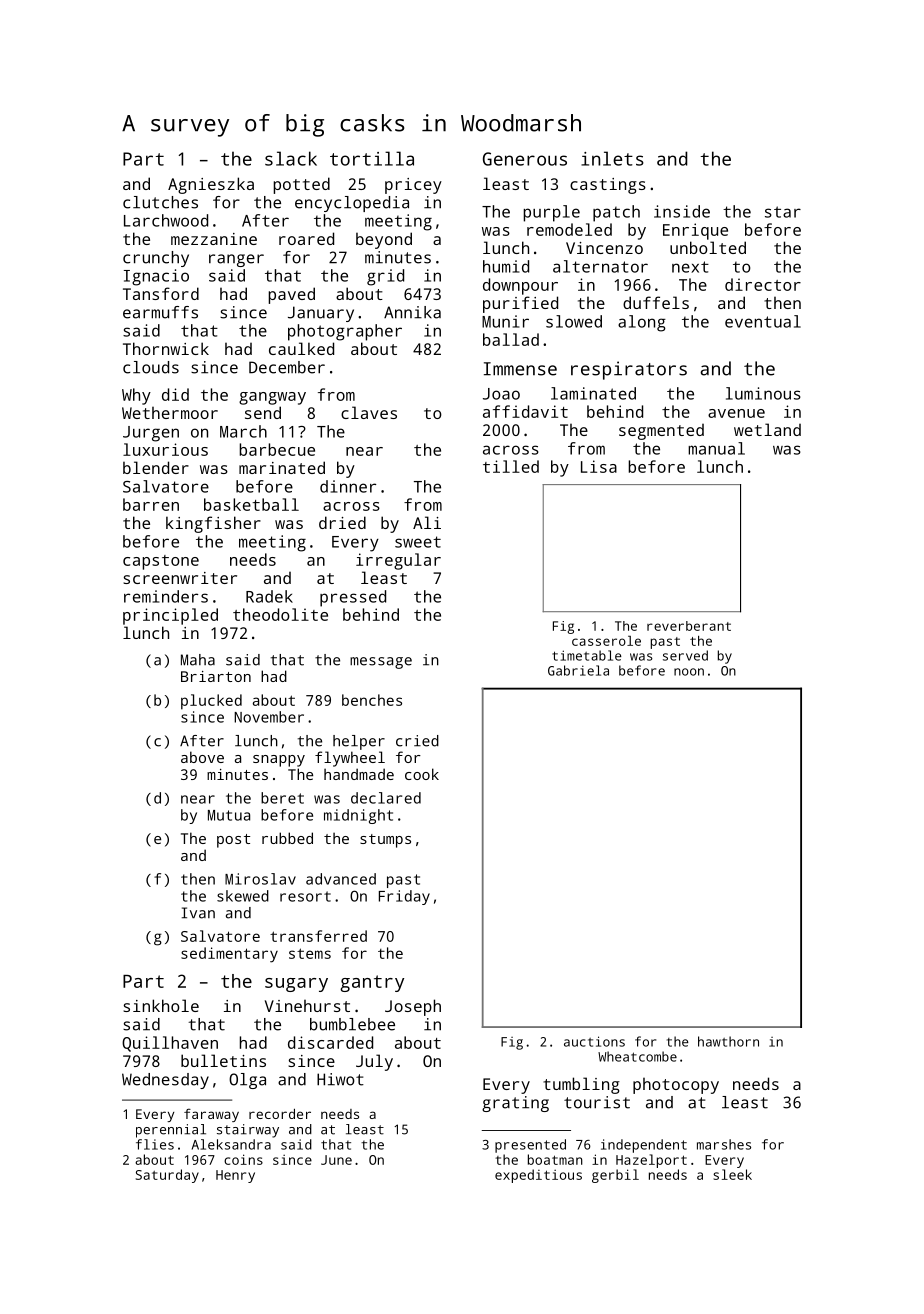 The width and height of the document is (924, 1314). Describe the element at coordinates (427, 522) in the document. I see `Ali` at that location.
